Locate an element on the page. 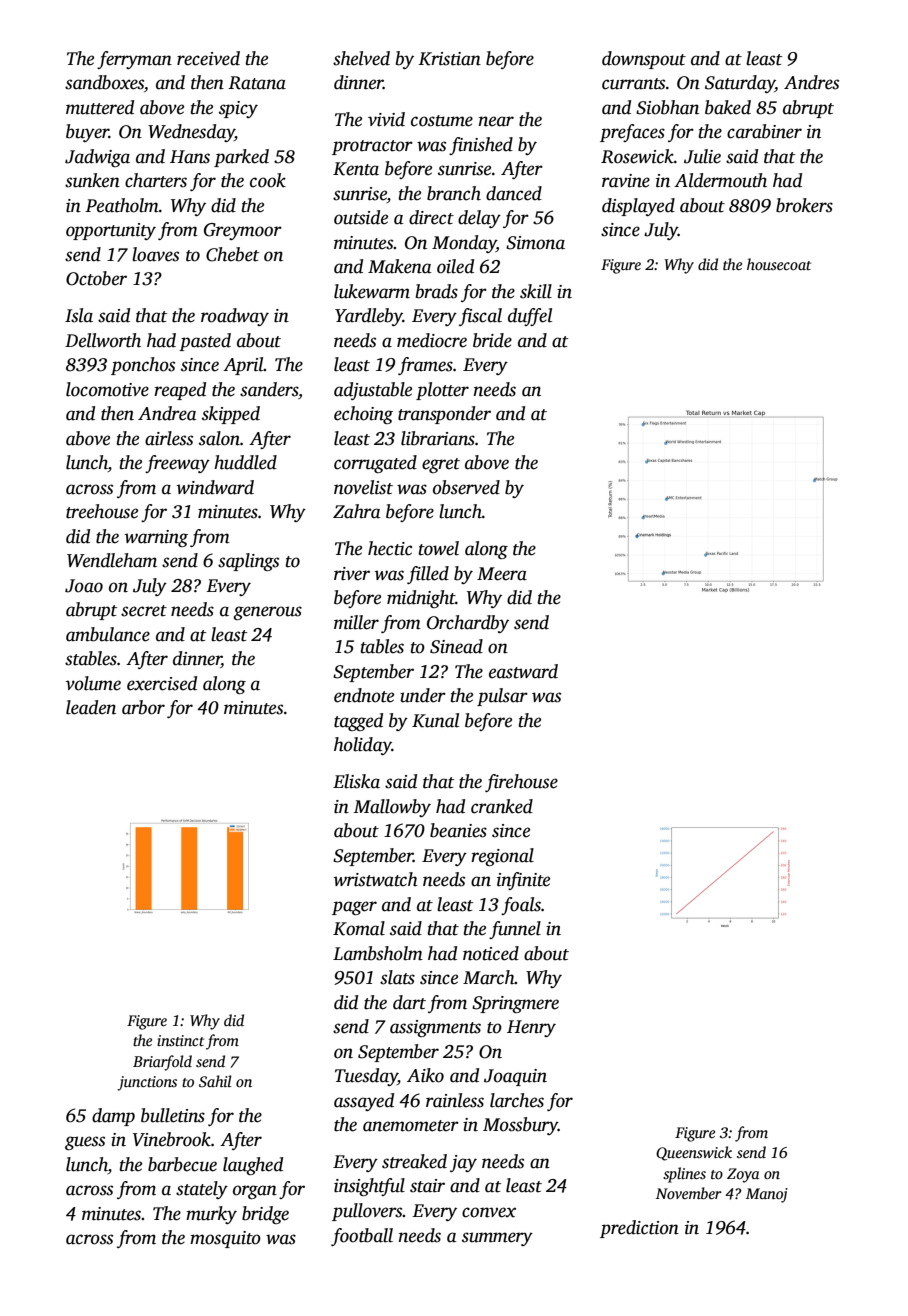 The width and height of the document is (908, 1316). ponchos is located at coordinates (143, 366).
